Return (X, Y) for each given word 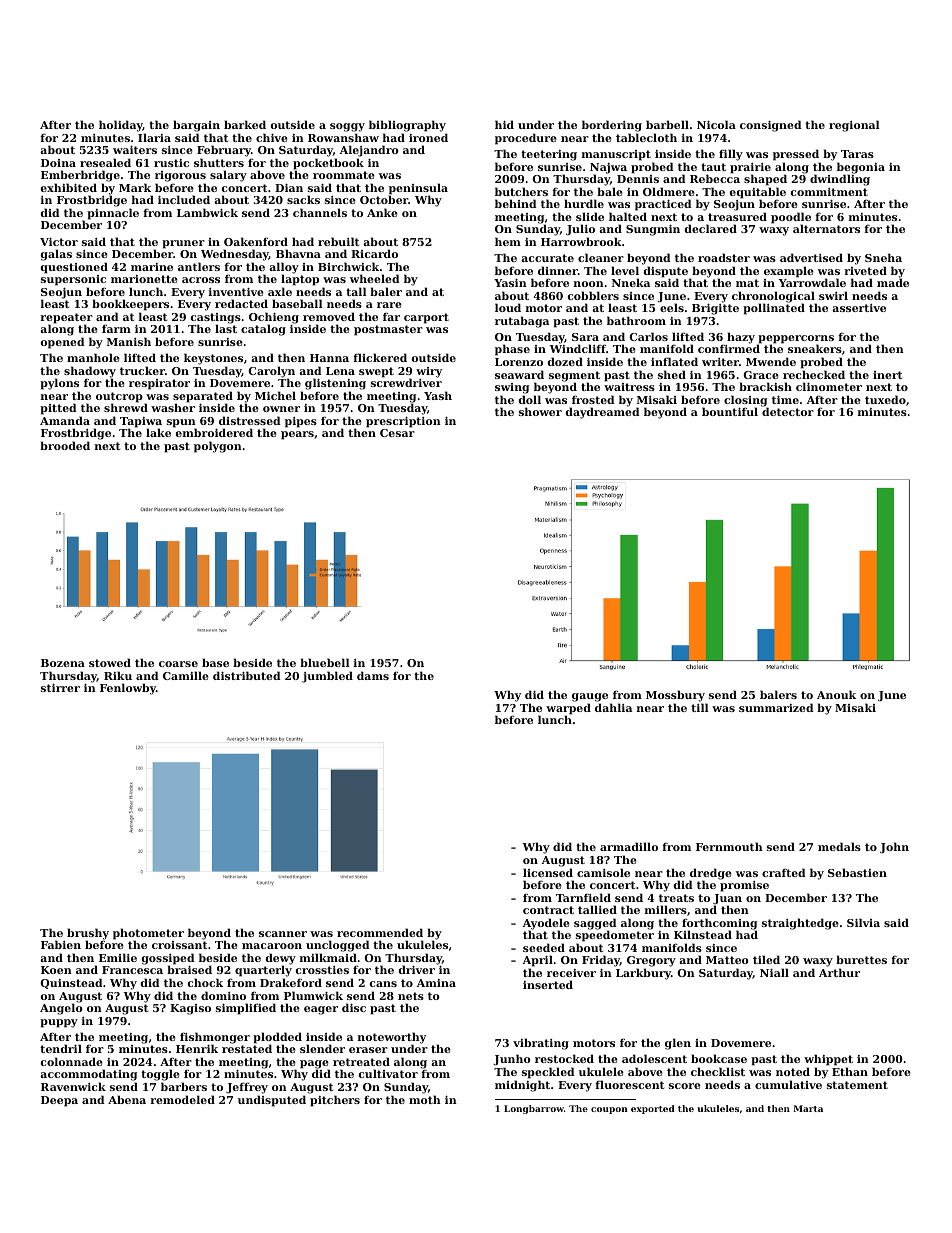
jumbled (327, 677)
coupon (609, 1110)
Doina (58, 163)
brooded (65, 445)
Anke (382, 212)
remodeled (182, 1099)
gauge (590, 697)
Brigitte (715, 309)
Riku (118, 675)
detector (788, 411)
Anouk (836, 694)
